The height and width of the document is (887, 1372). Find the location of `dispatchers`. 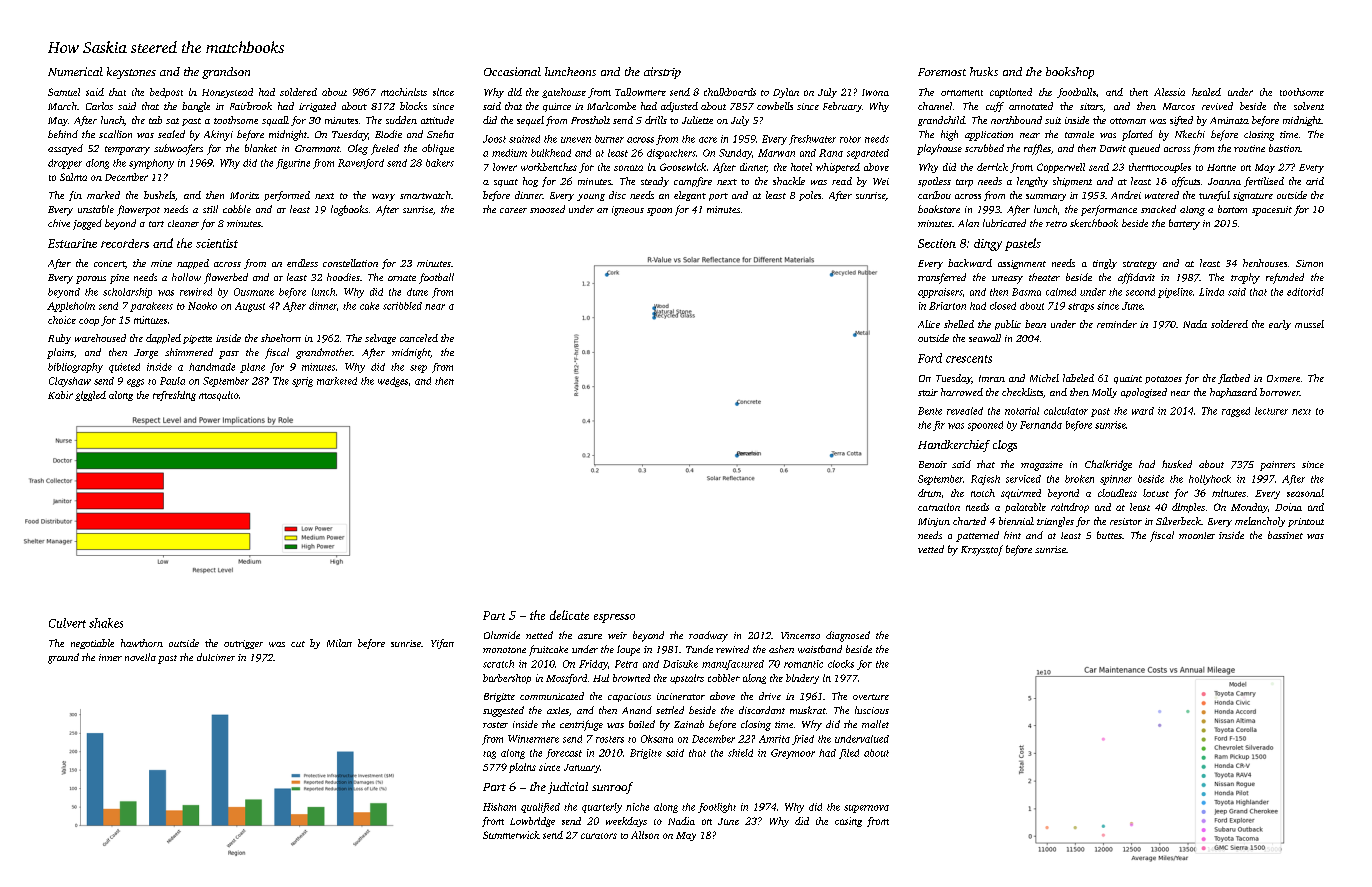

dispatchers is located at coordinates (671, 154).
